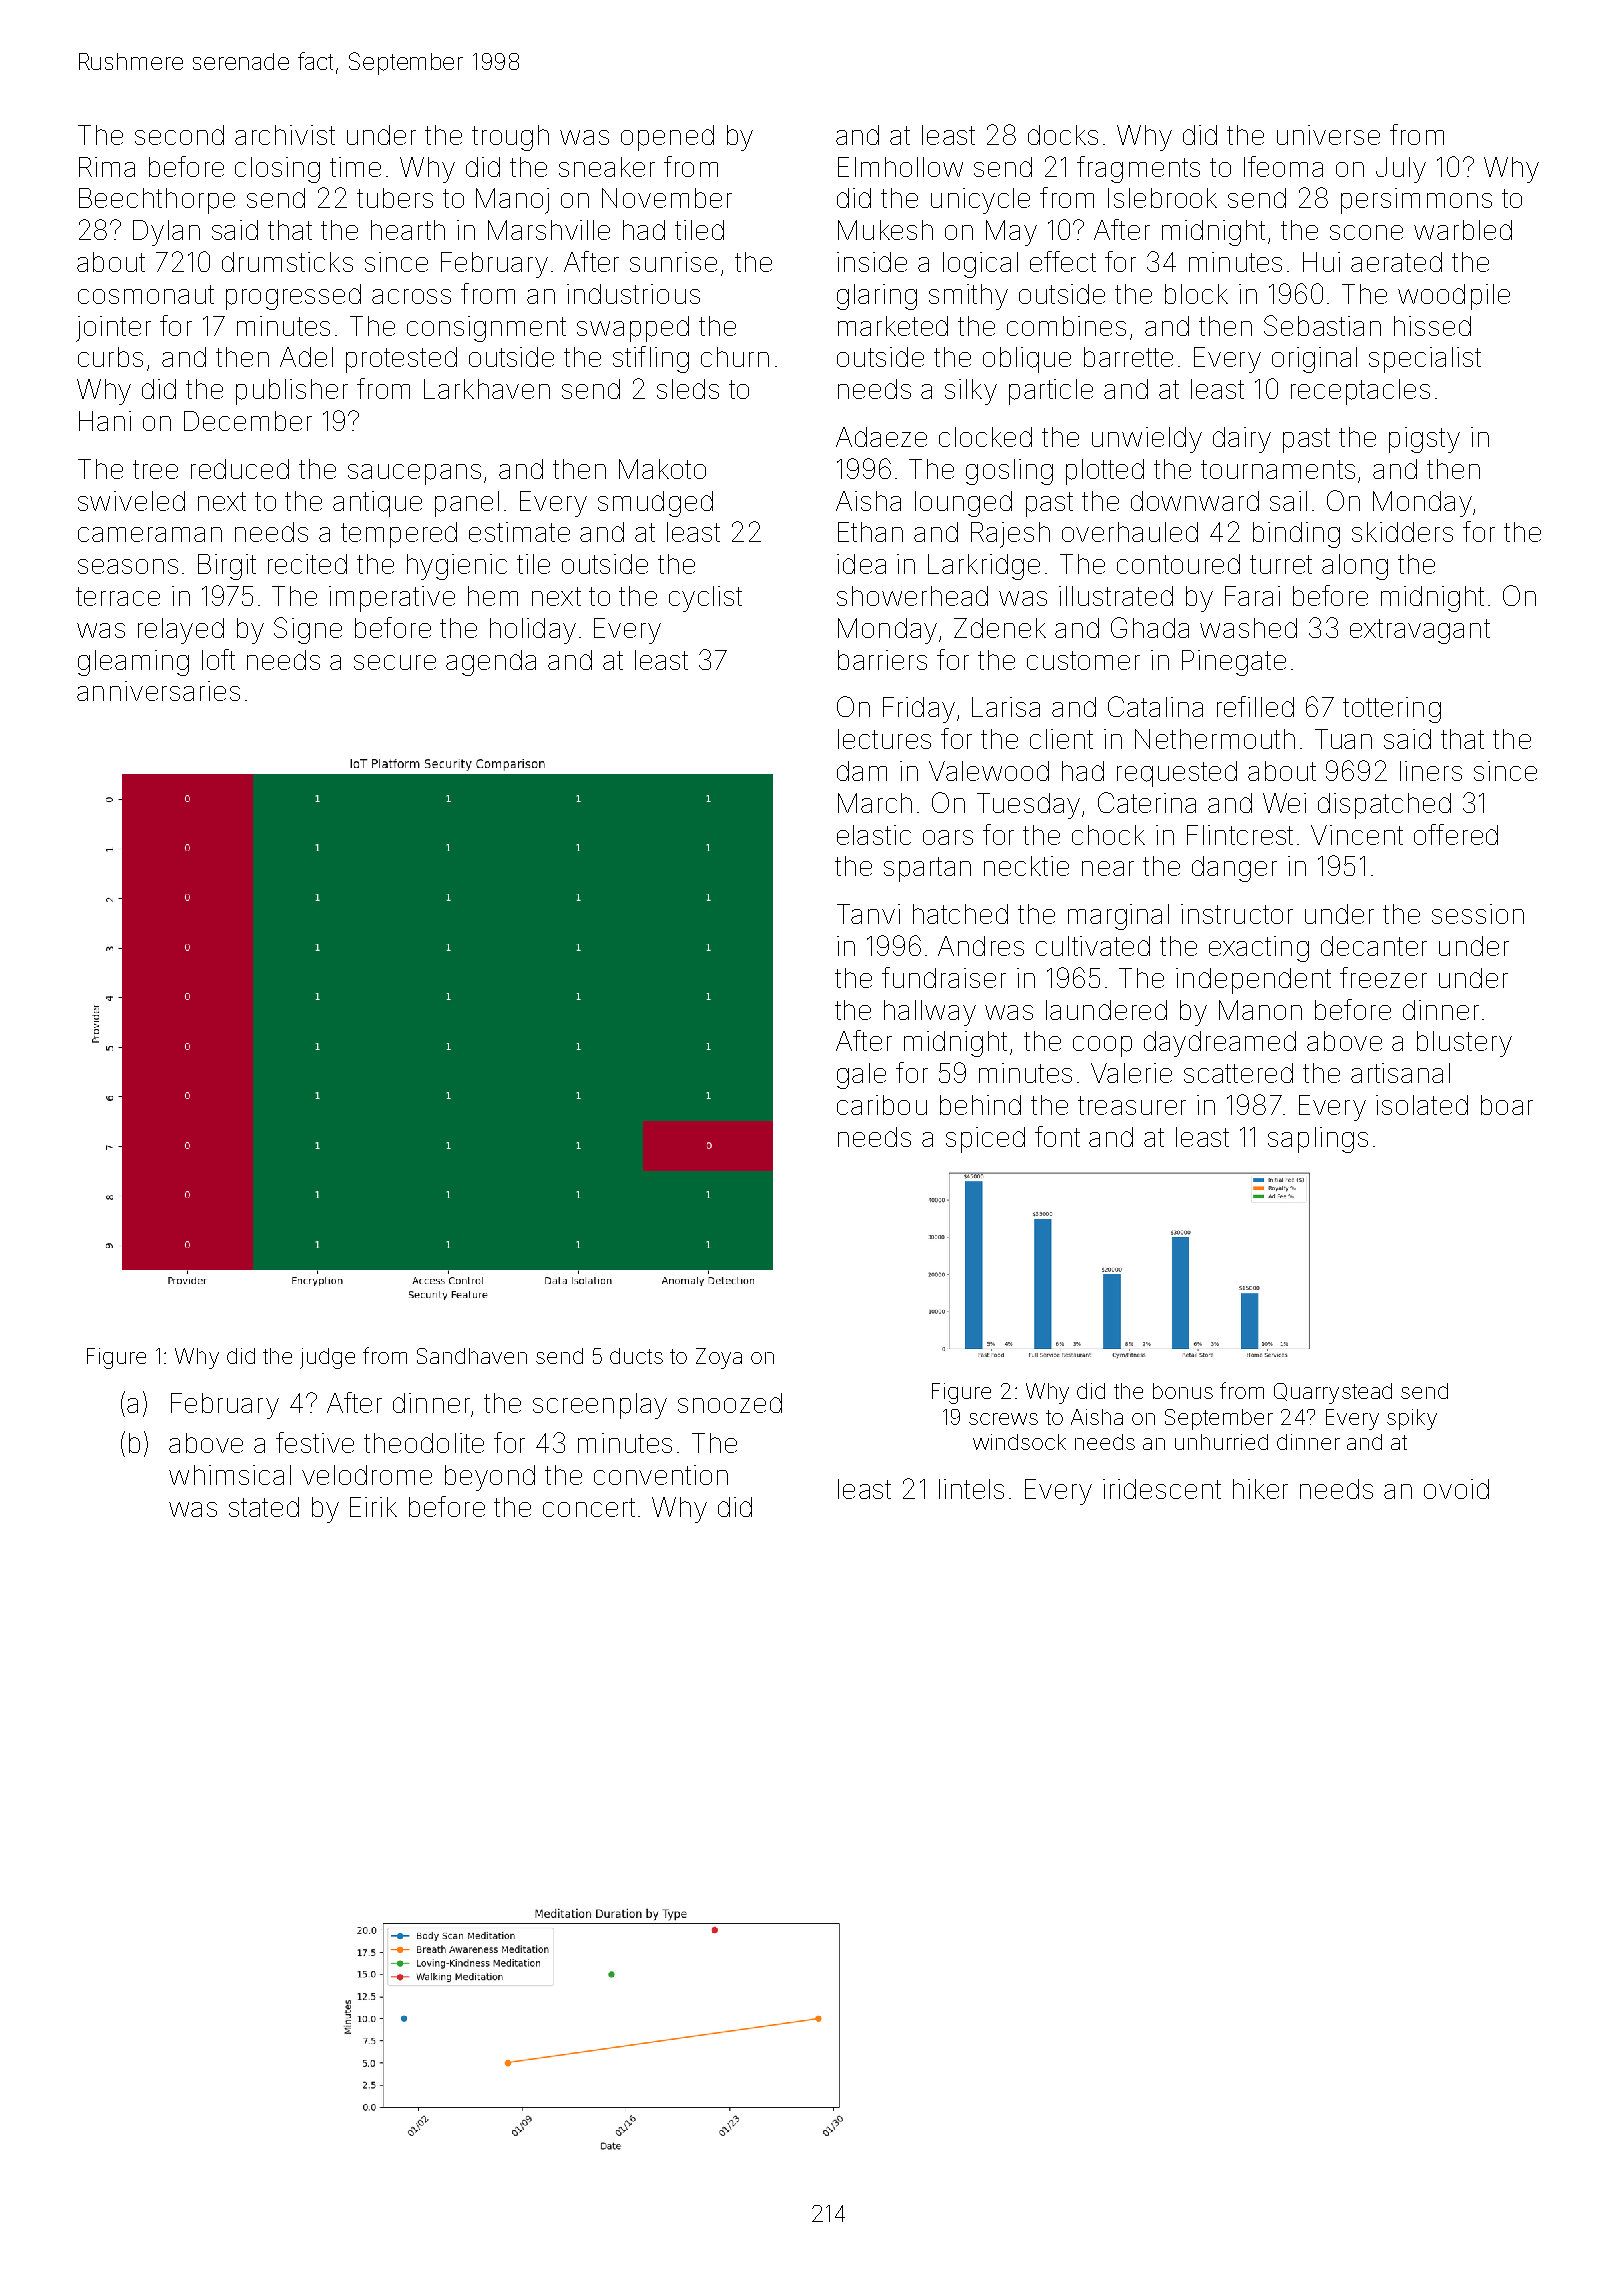  I want to click on anniversaries, so click(158, 691).
